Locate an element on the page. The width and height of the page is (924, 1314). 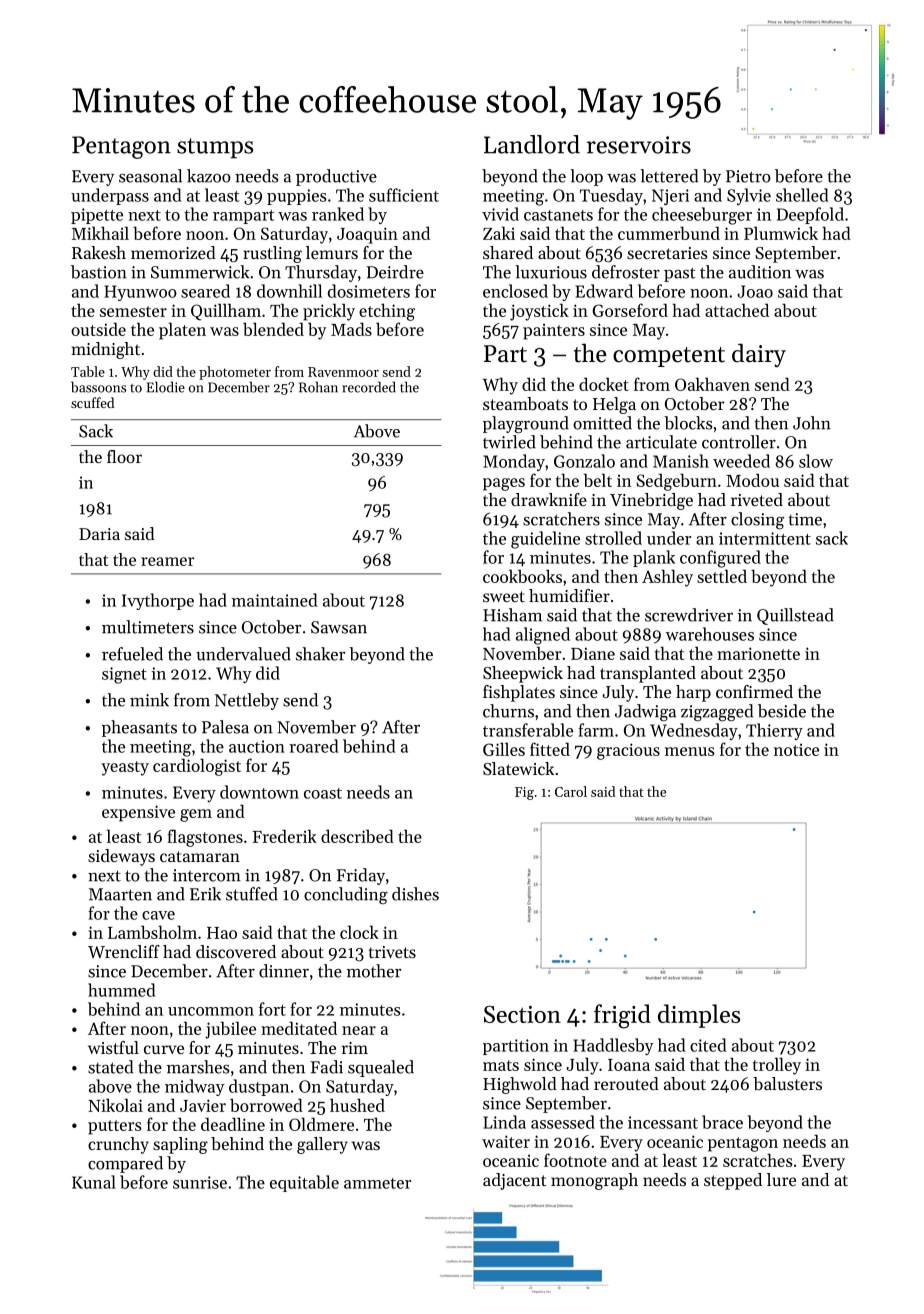
Landlord is located at coordinates (532, 144).
